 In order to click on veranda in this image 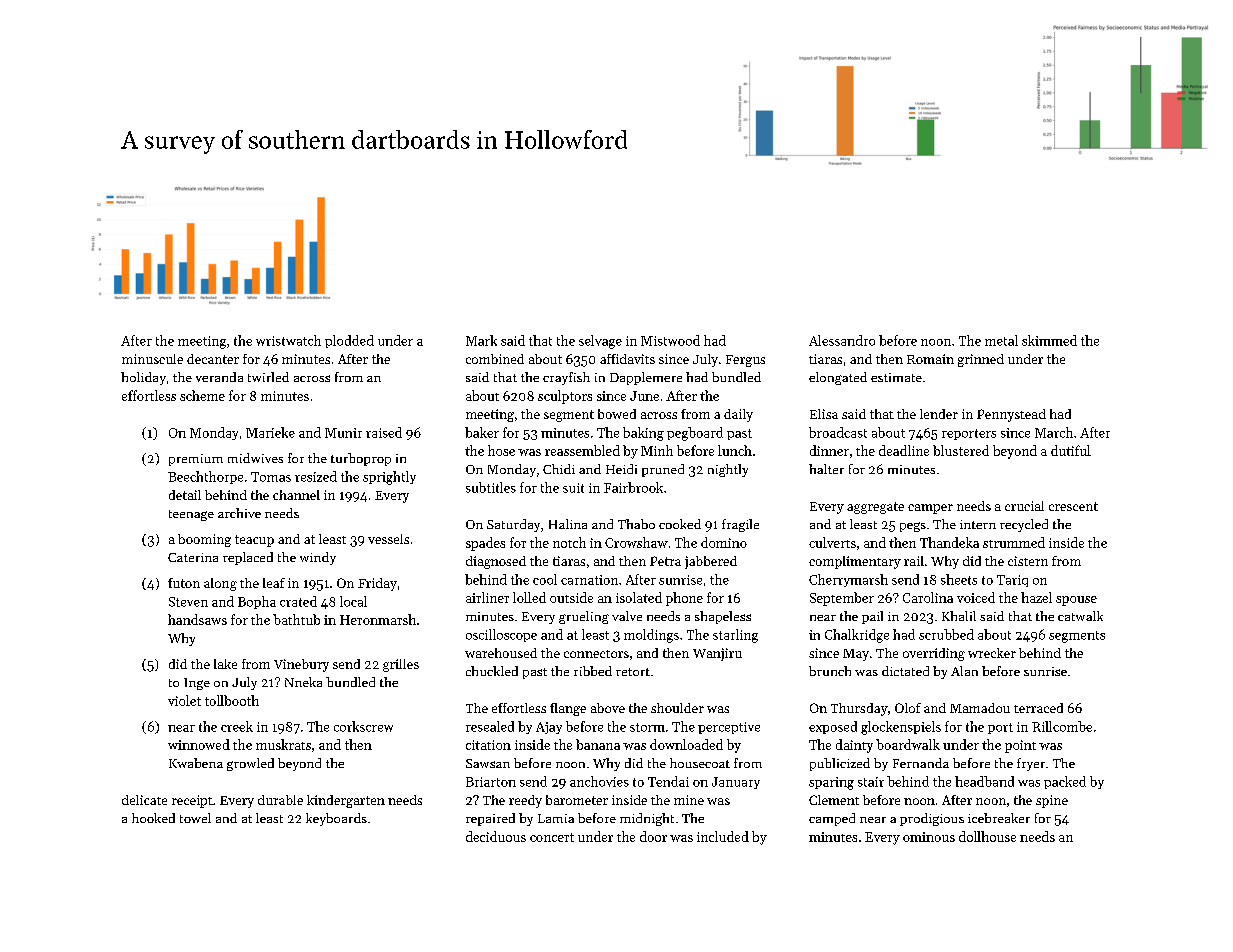, I will do `click(219, 377)`.
